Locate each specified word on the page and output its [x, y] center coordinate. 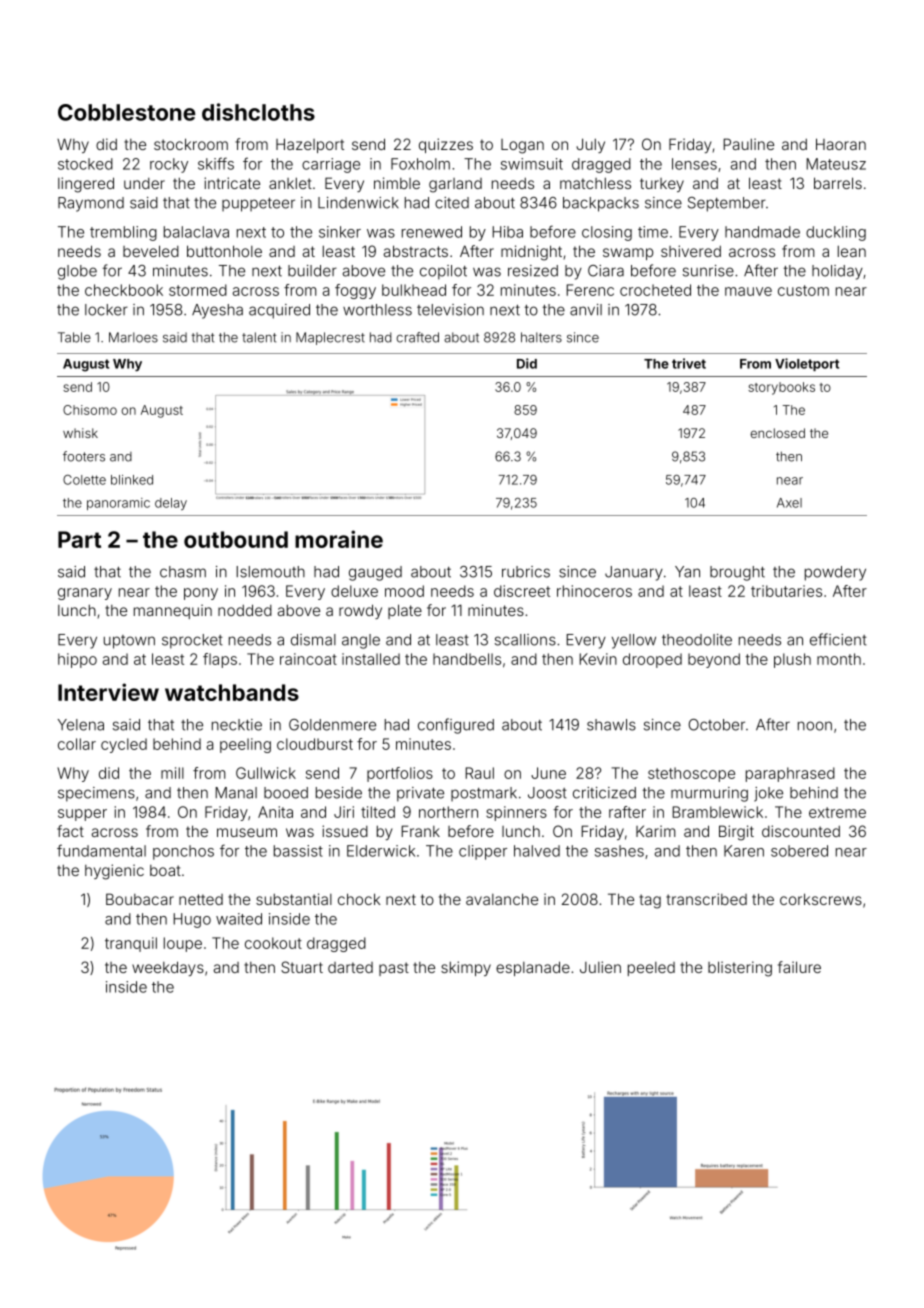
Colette [84, 480]
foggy [355, 291]
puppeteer [258, 205]
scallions [525, 640]
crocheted [655, 290]
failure [799, 967]
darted [350, 967]
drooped [652, 660]
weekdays [168, 968]
